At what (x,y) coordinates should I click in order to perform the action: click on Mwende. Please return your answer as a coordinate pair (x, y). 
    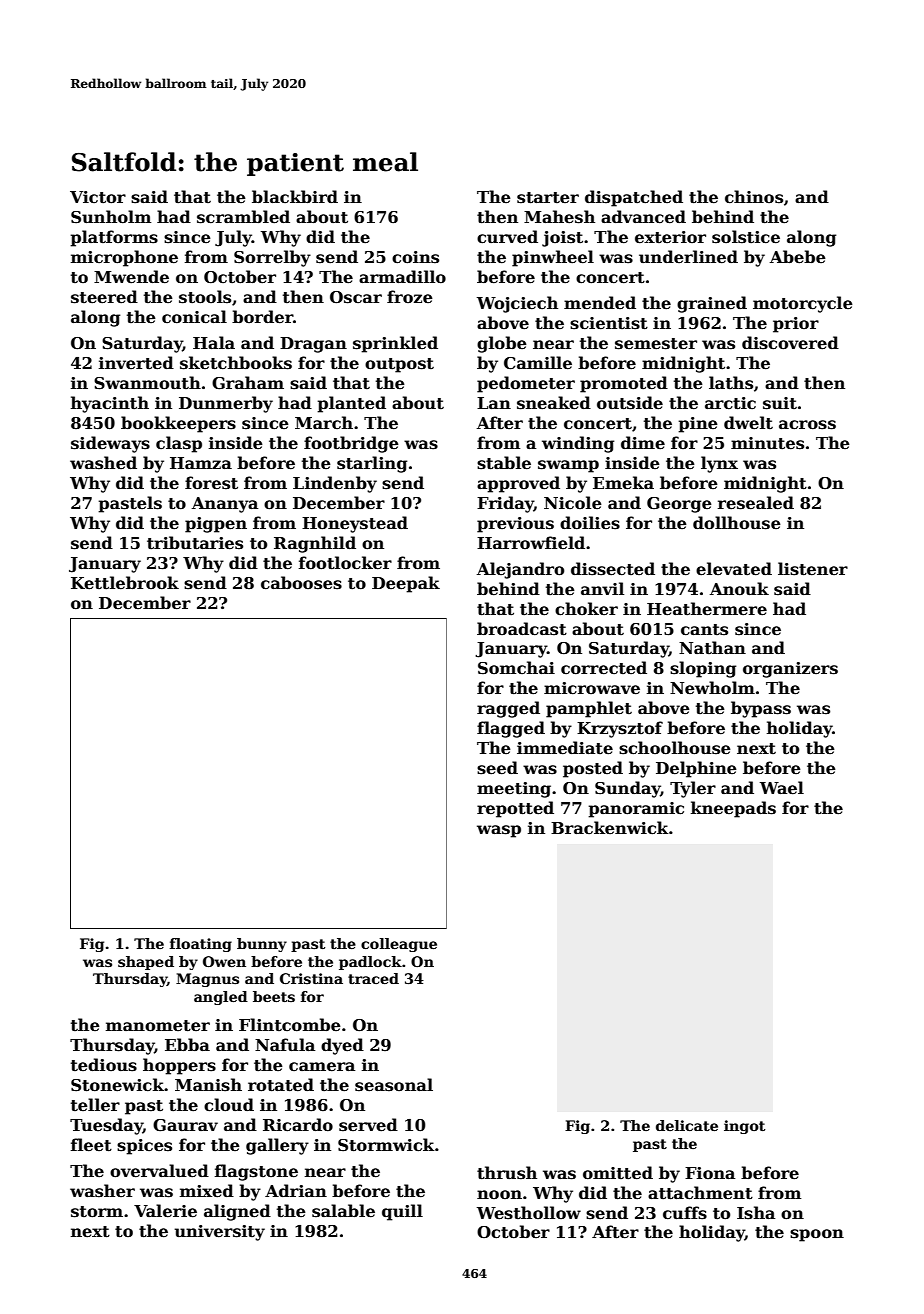
    Looking at the image, I should click on (131, 277).
